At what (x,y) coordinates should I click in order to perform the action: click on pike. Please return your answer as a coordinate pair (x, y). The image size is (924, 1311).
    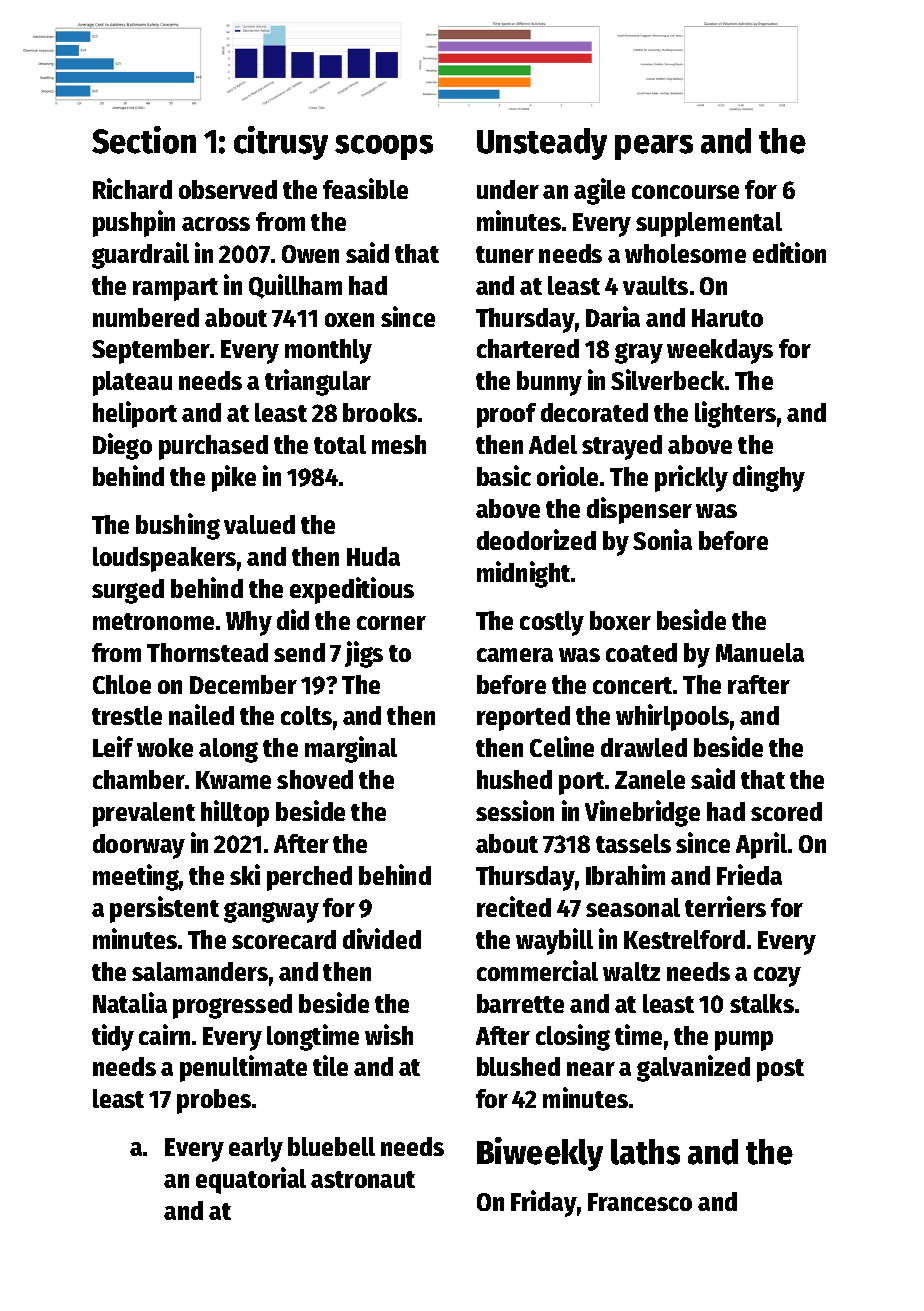
    Looking at the image, I should click on (234, 478).
